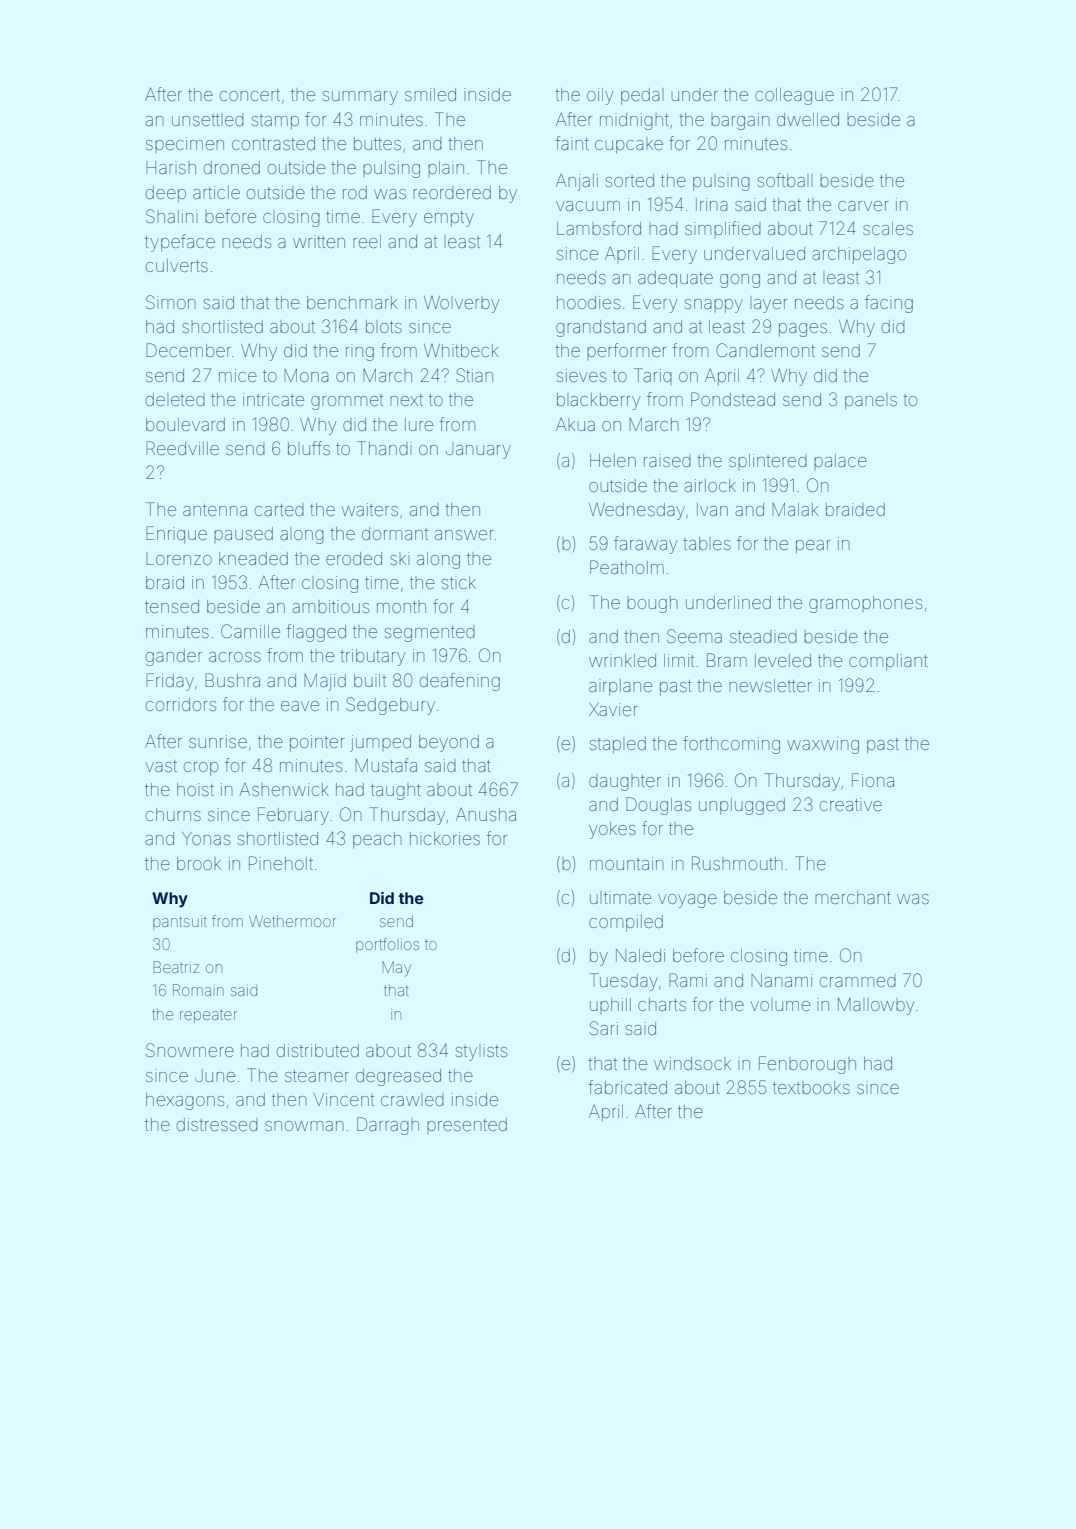  I want to click on panels, so click(871, 403).
